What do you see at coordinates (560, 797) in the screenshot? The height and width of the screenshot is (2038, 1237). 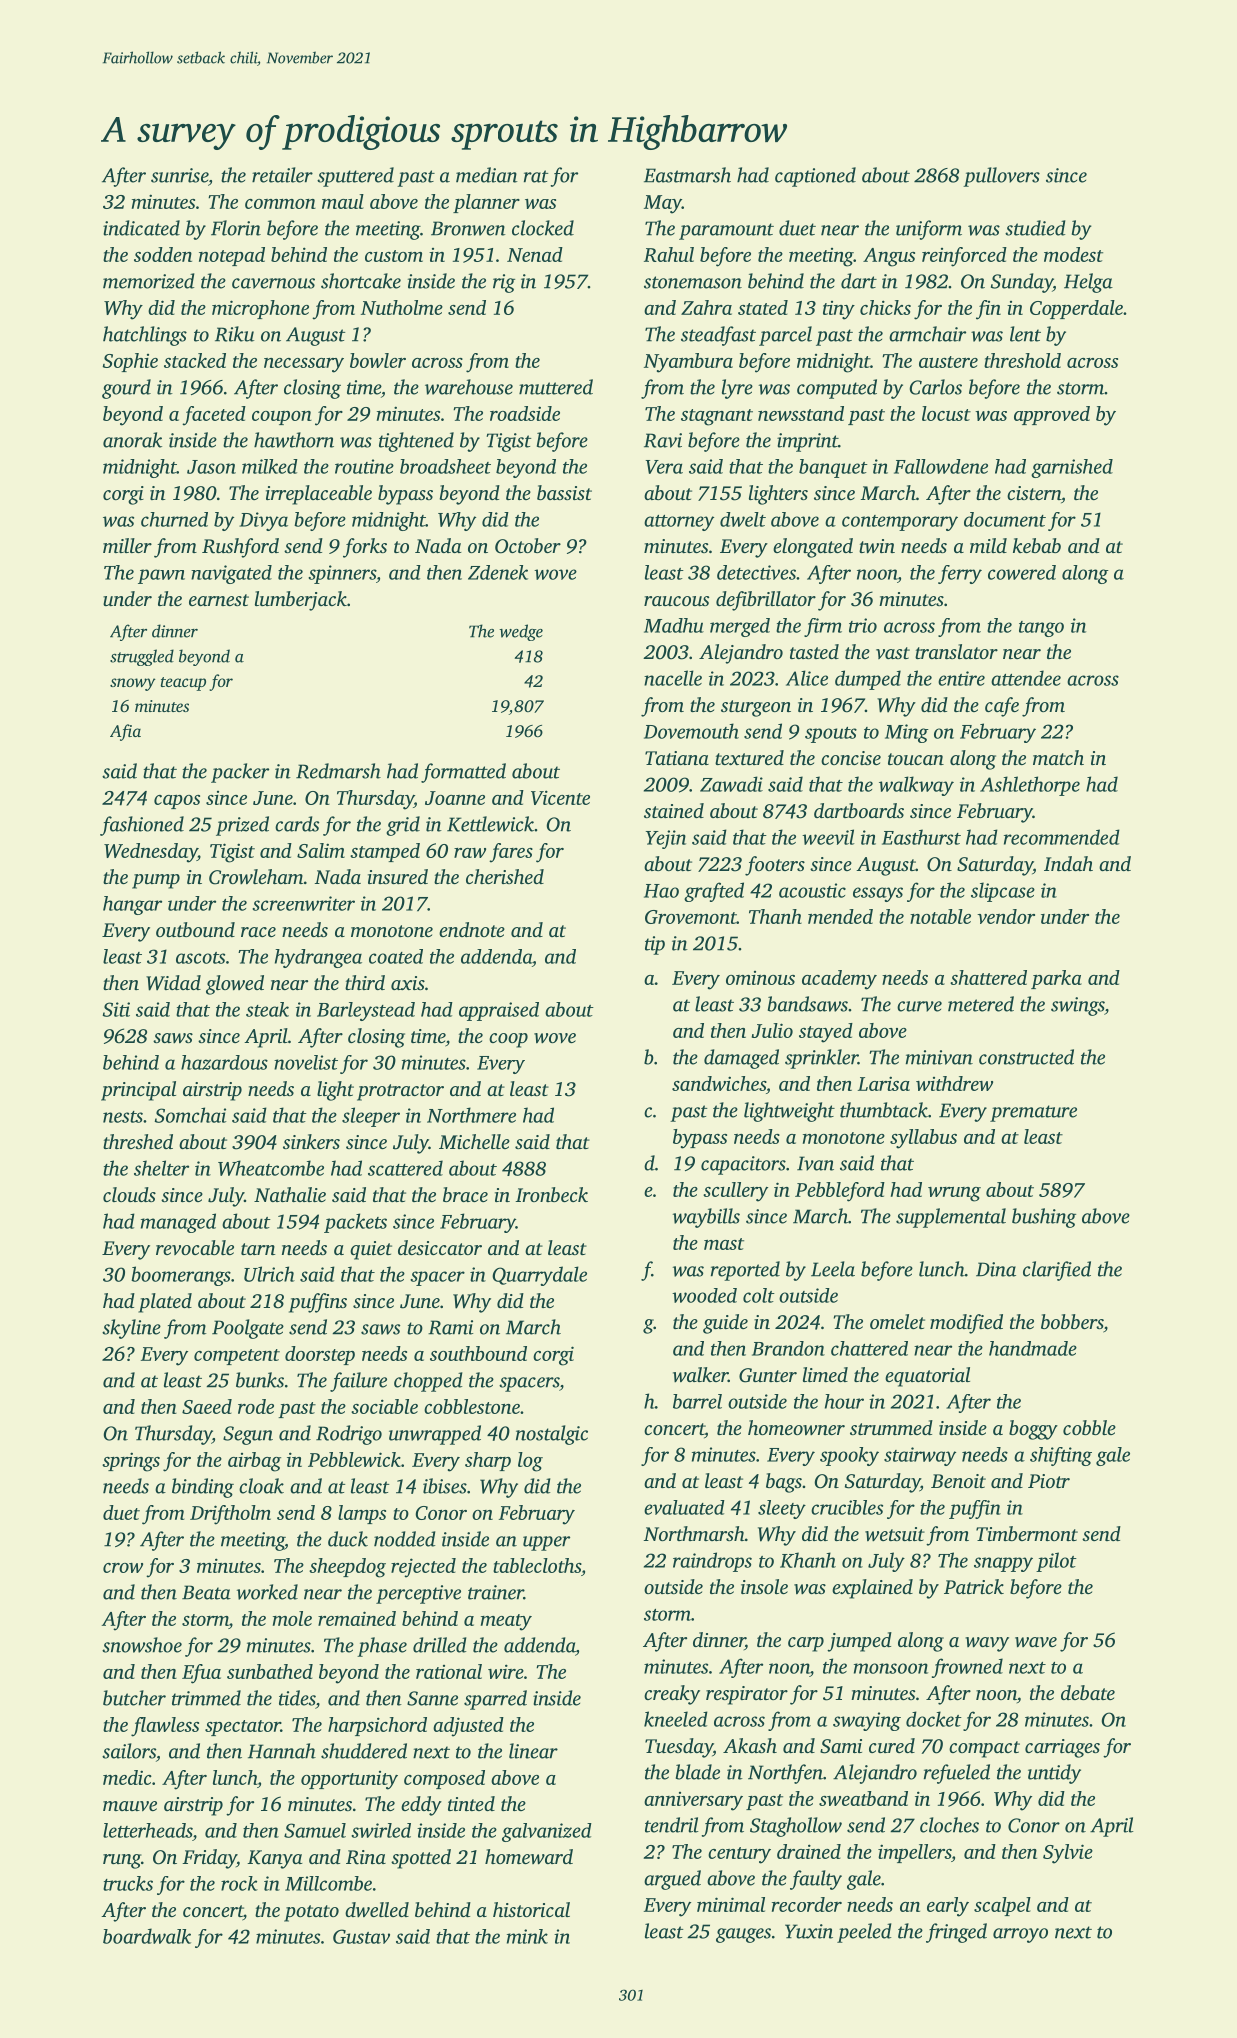 I see `Vicente` at bounding box center [560, 797].
